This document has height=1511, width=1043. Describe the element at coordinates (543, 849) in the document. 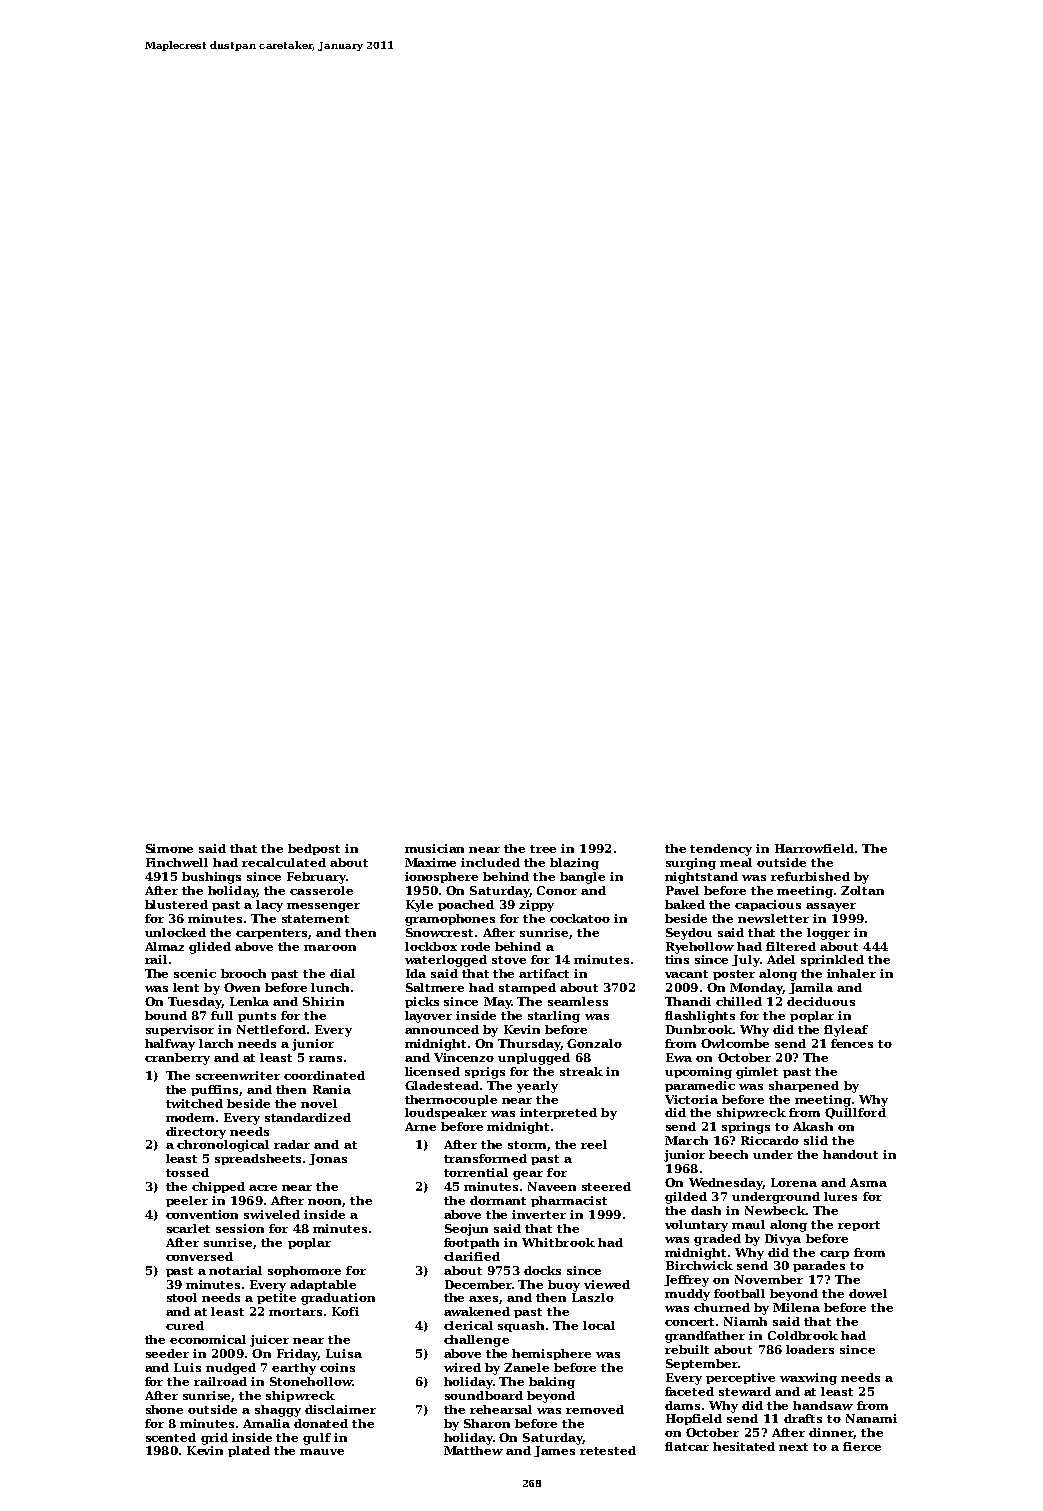

I see `tree` at that location.
